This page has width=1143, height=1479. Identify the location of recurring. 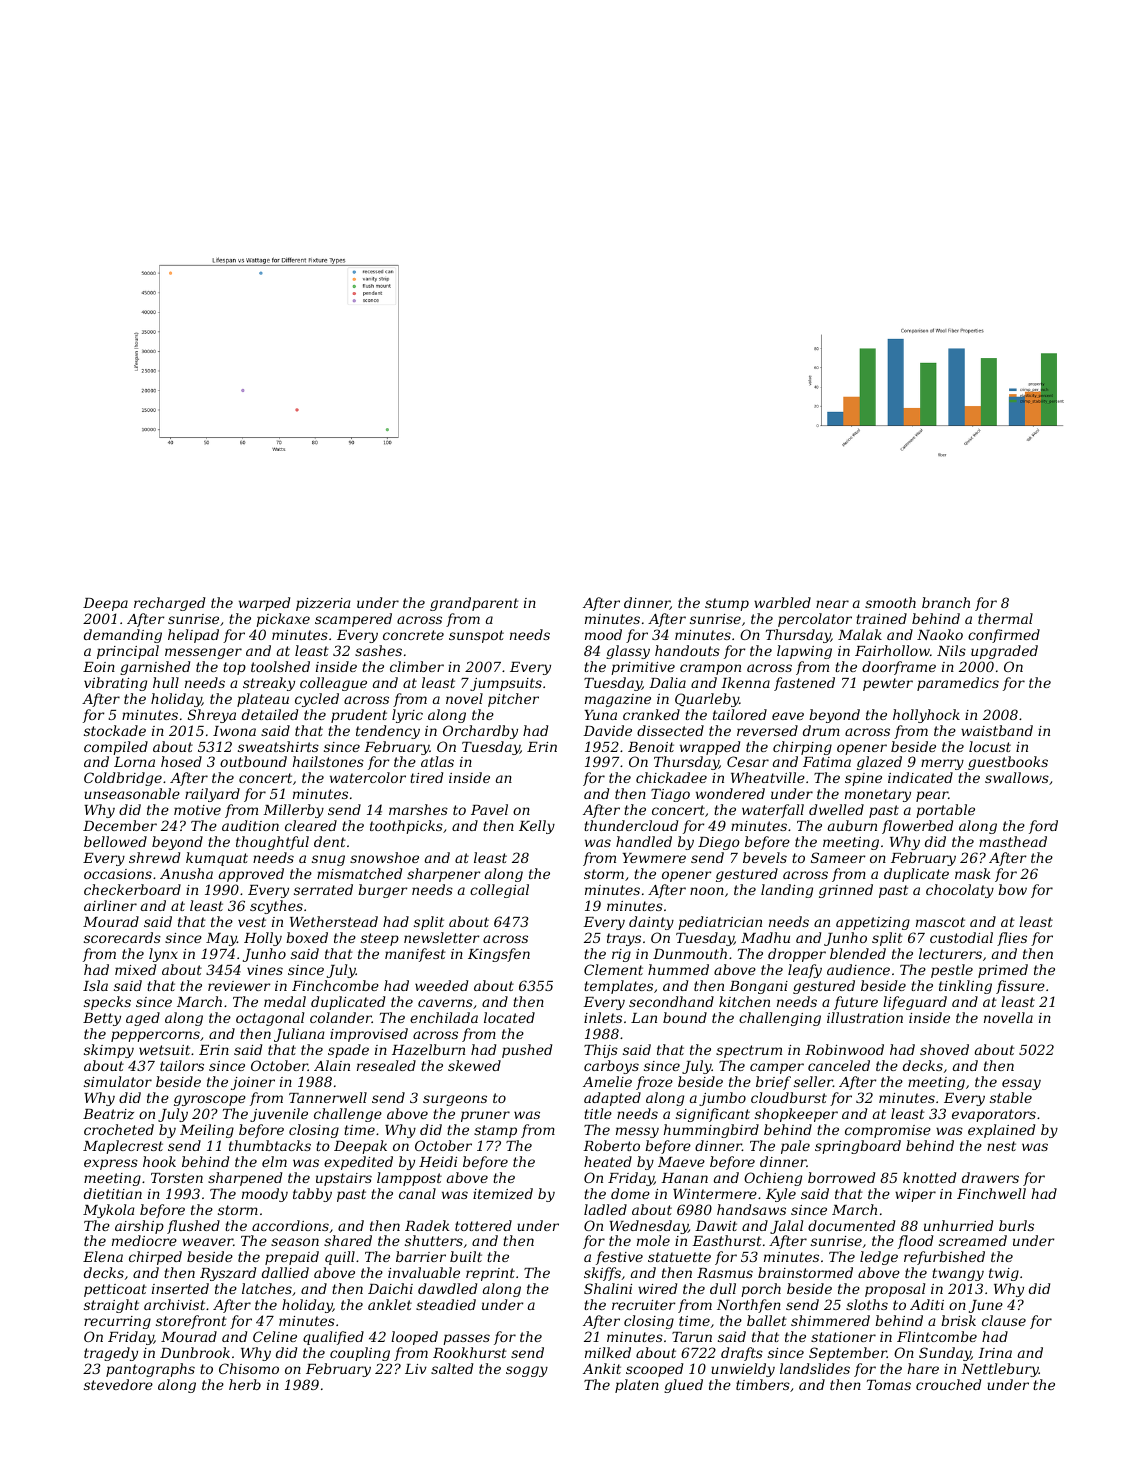
(117, 1322).
